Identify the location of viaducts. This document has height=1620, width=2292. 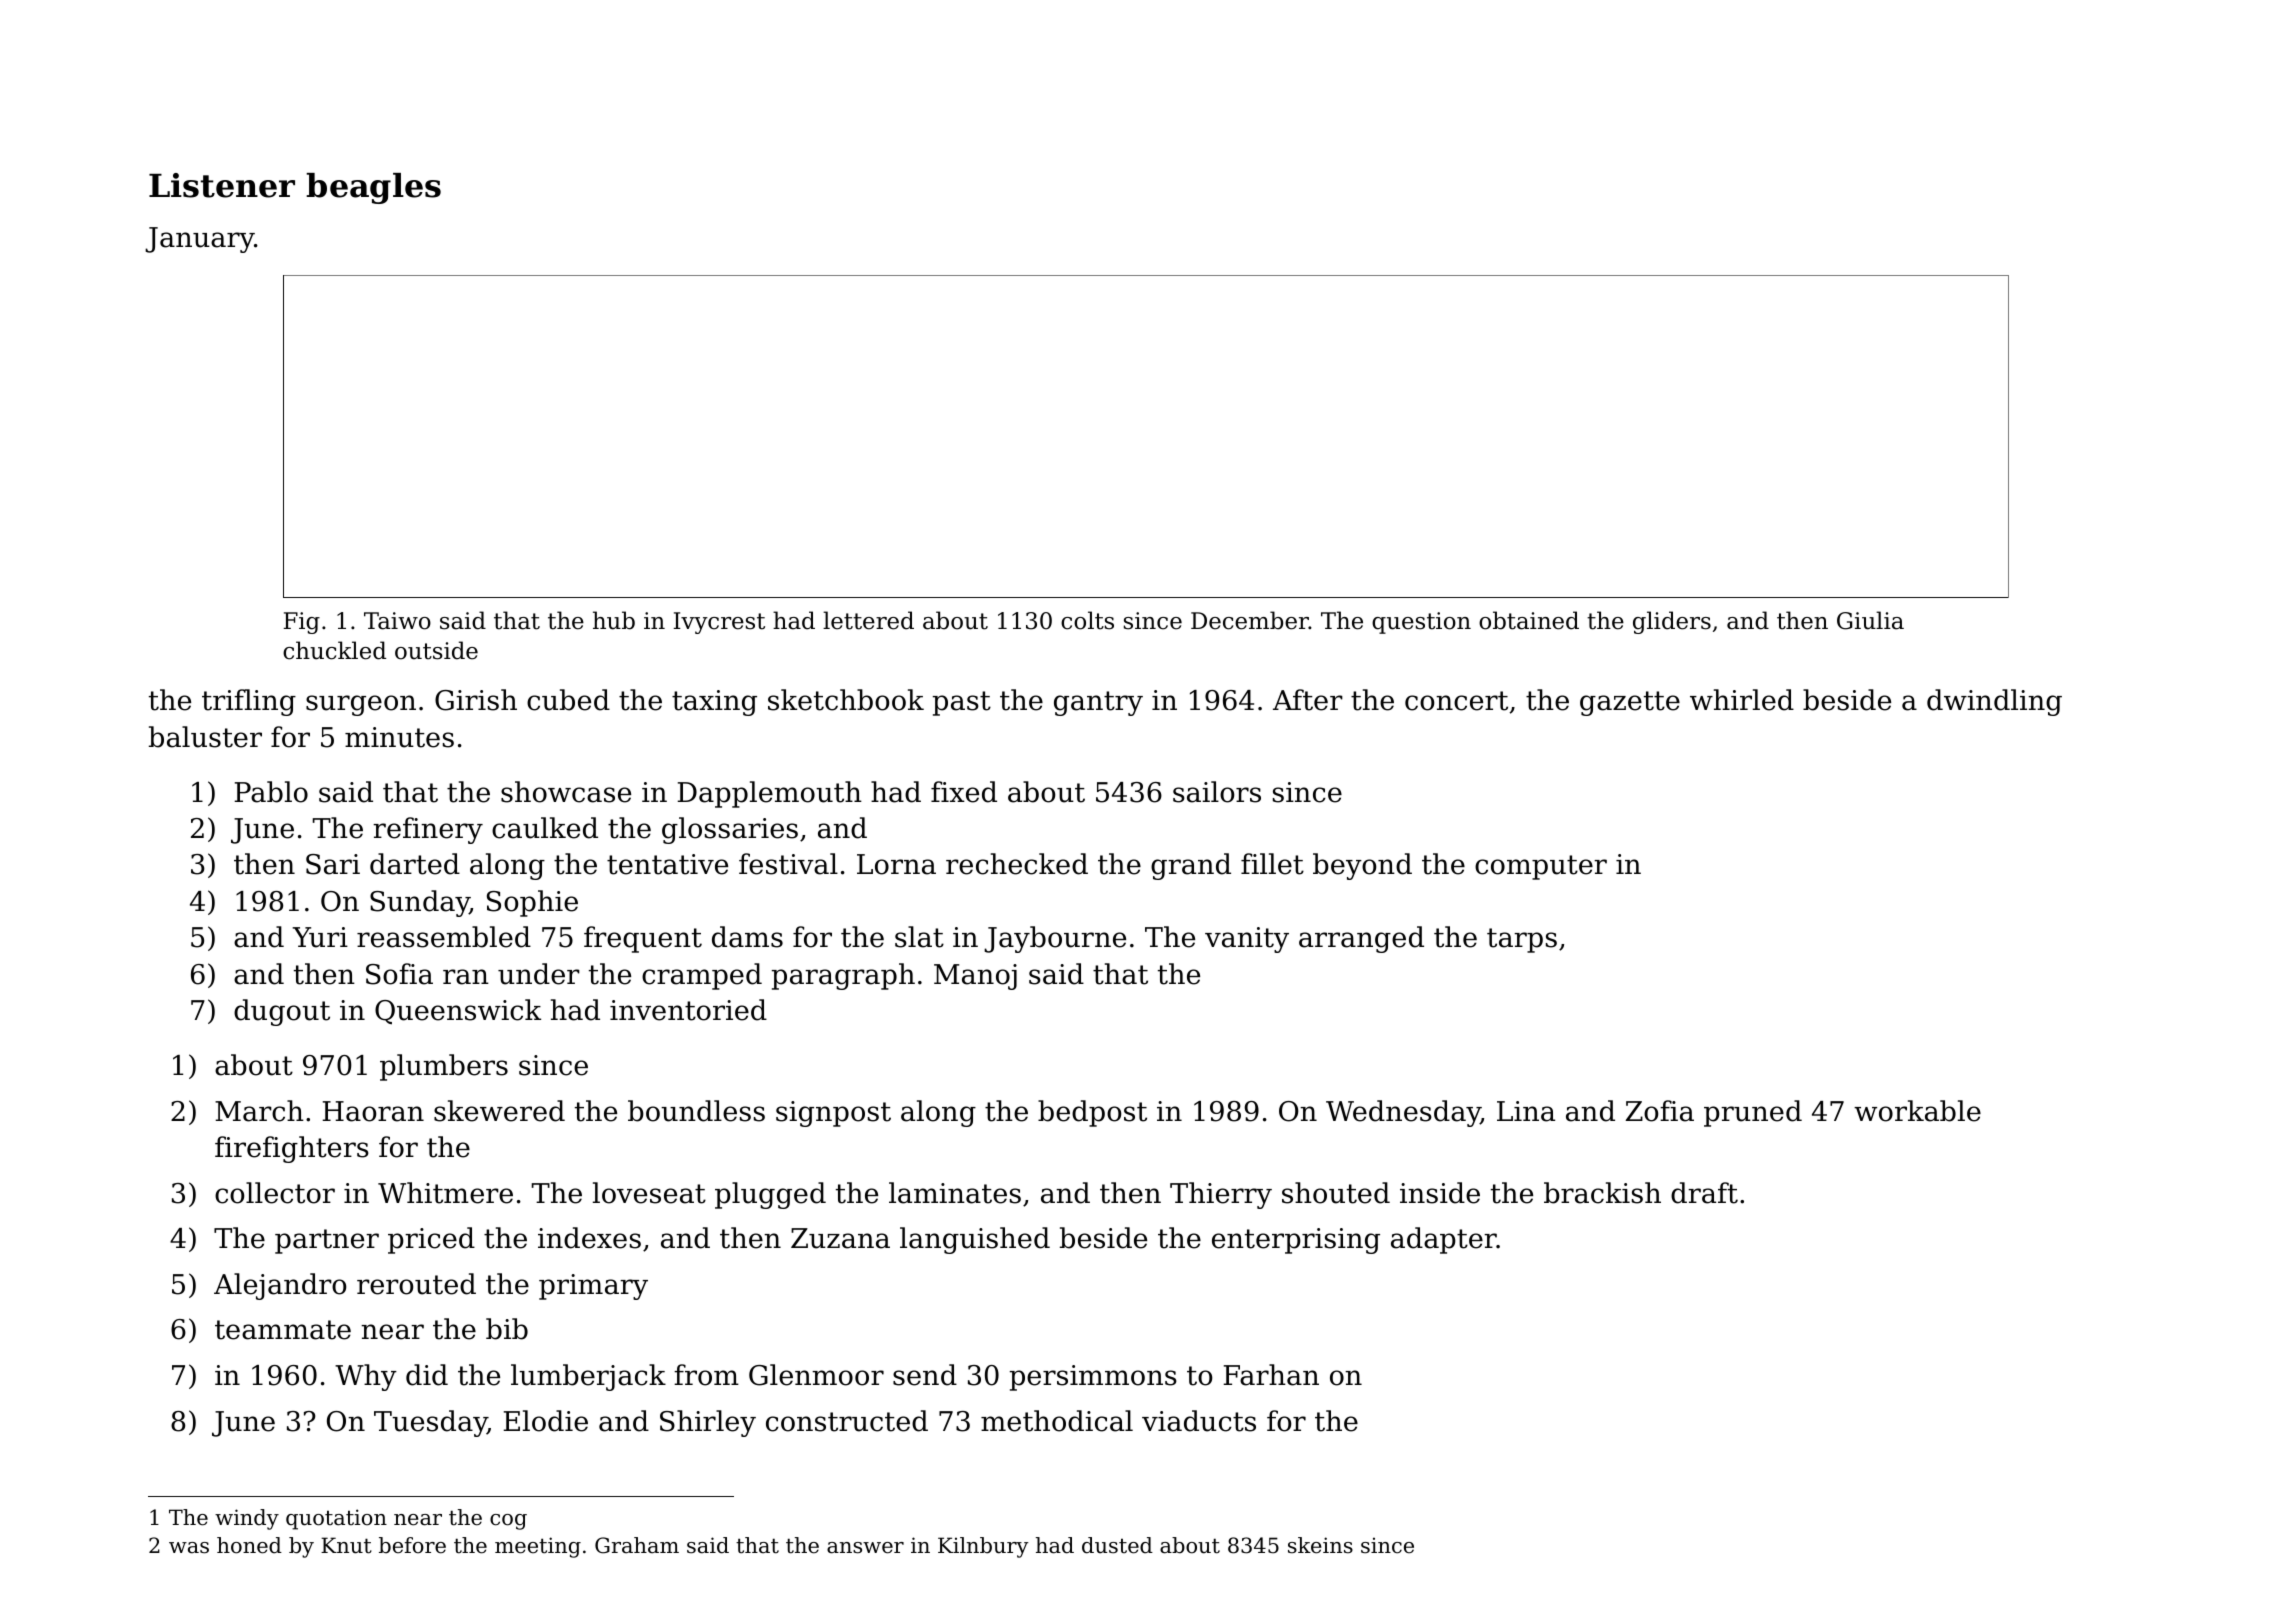
(1199, 1421).
